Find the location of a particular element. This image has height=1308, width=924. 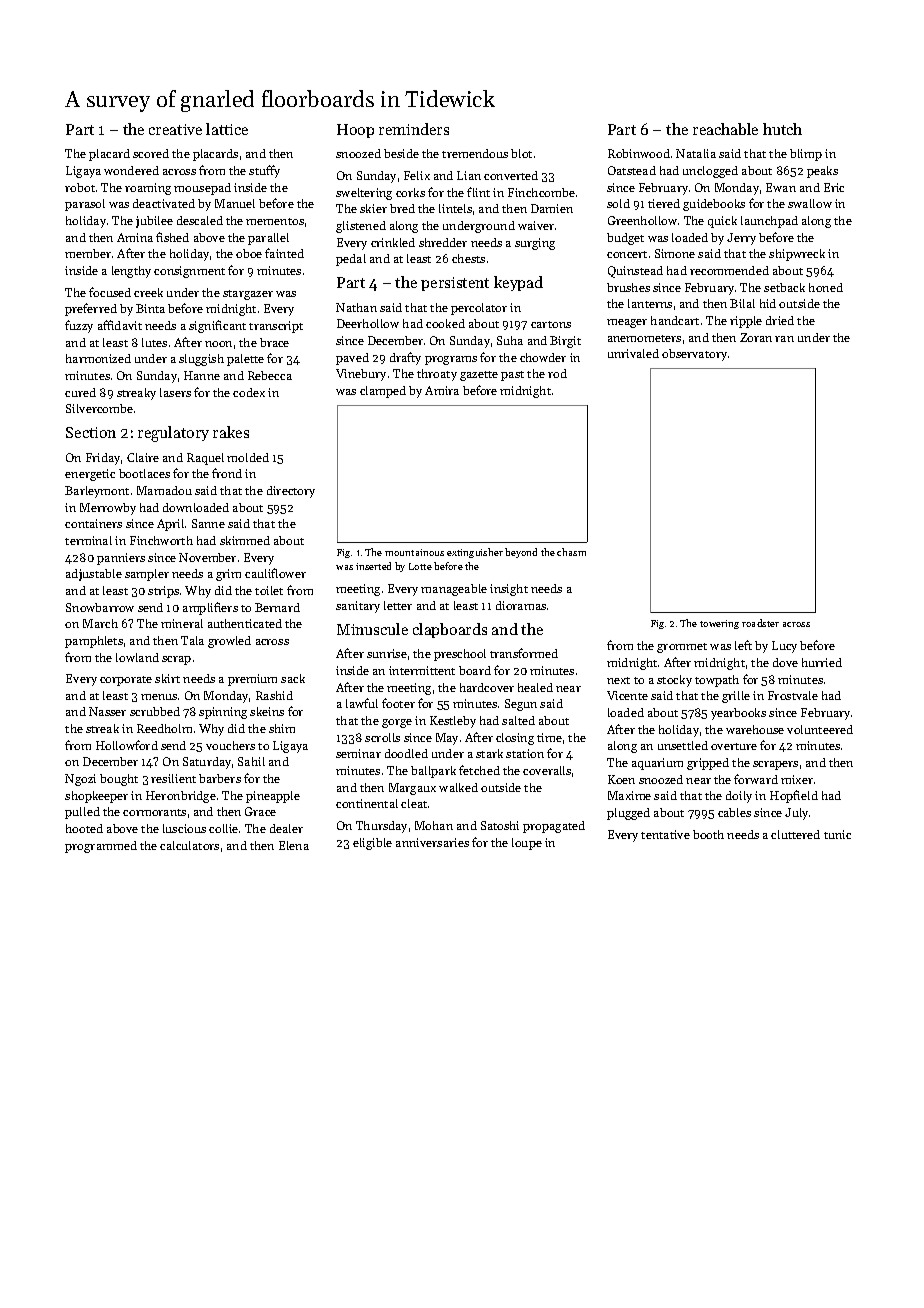

mountainous is located at coordinates (414, 552).
